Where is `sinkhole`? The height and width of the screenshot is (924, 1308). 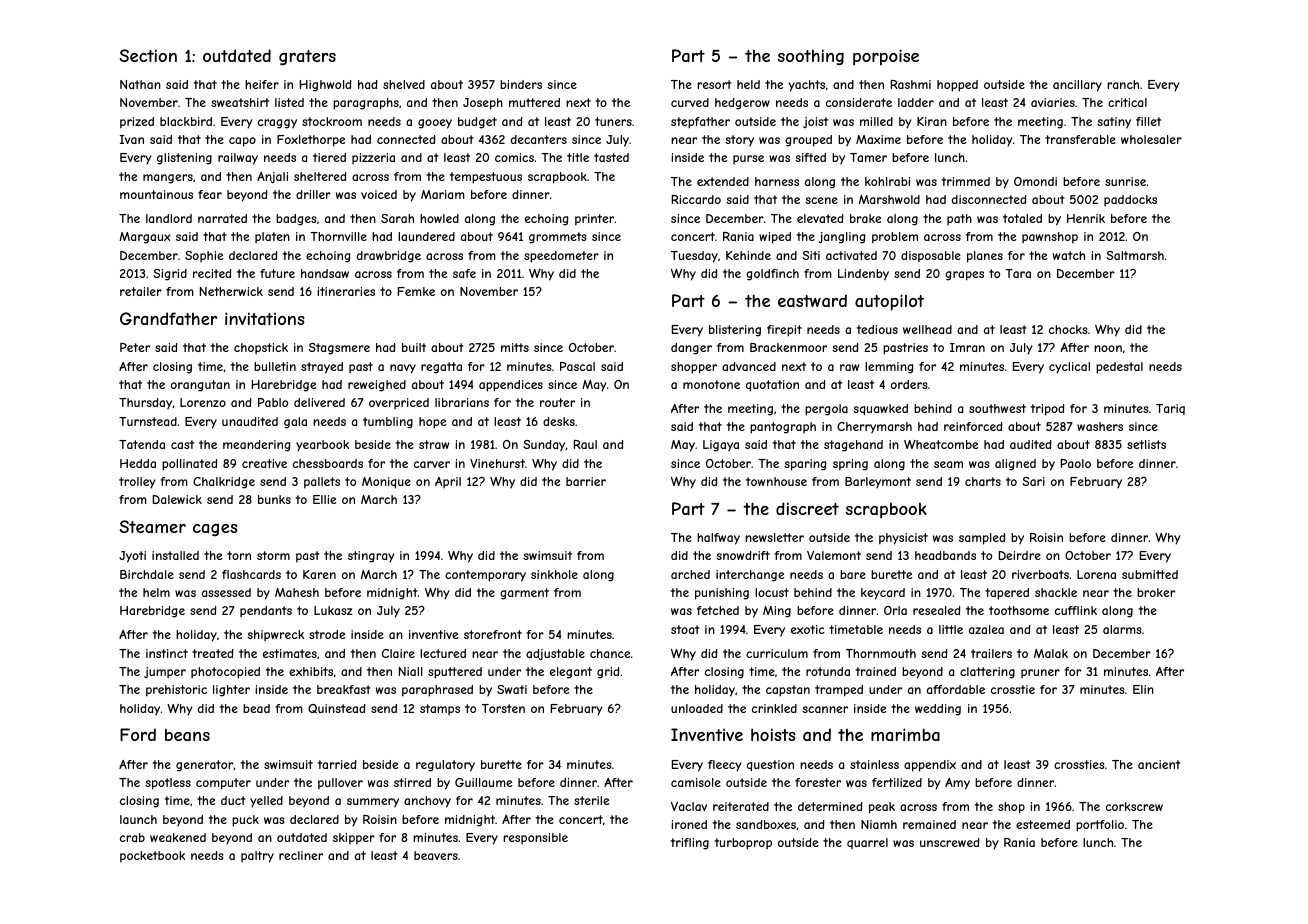
sinkhole is located at coordinates (554, 574).
